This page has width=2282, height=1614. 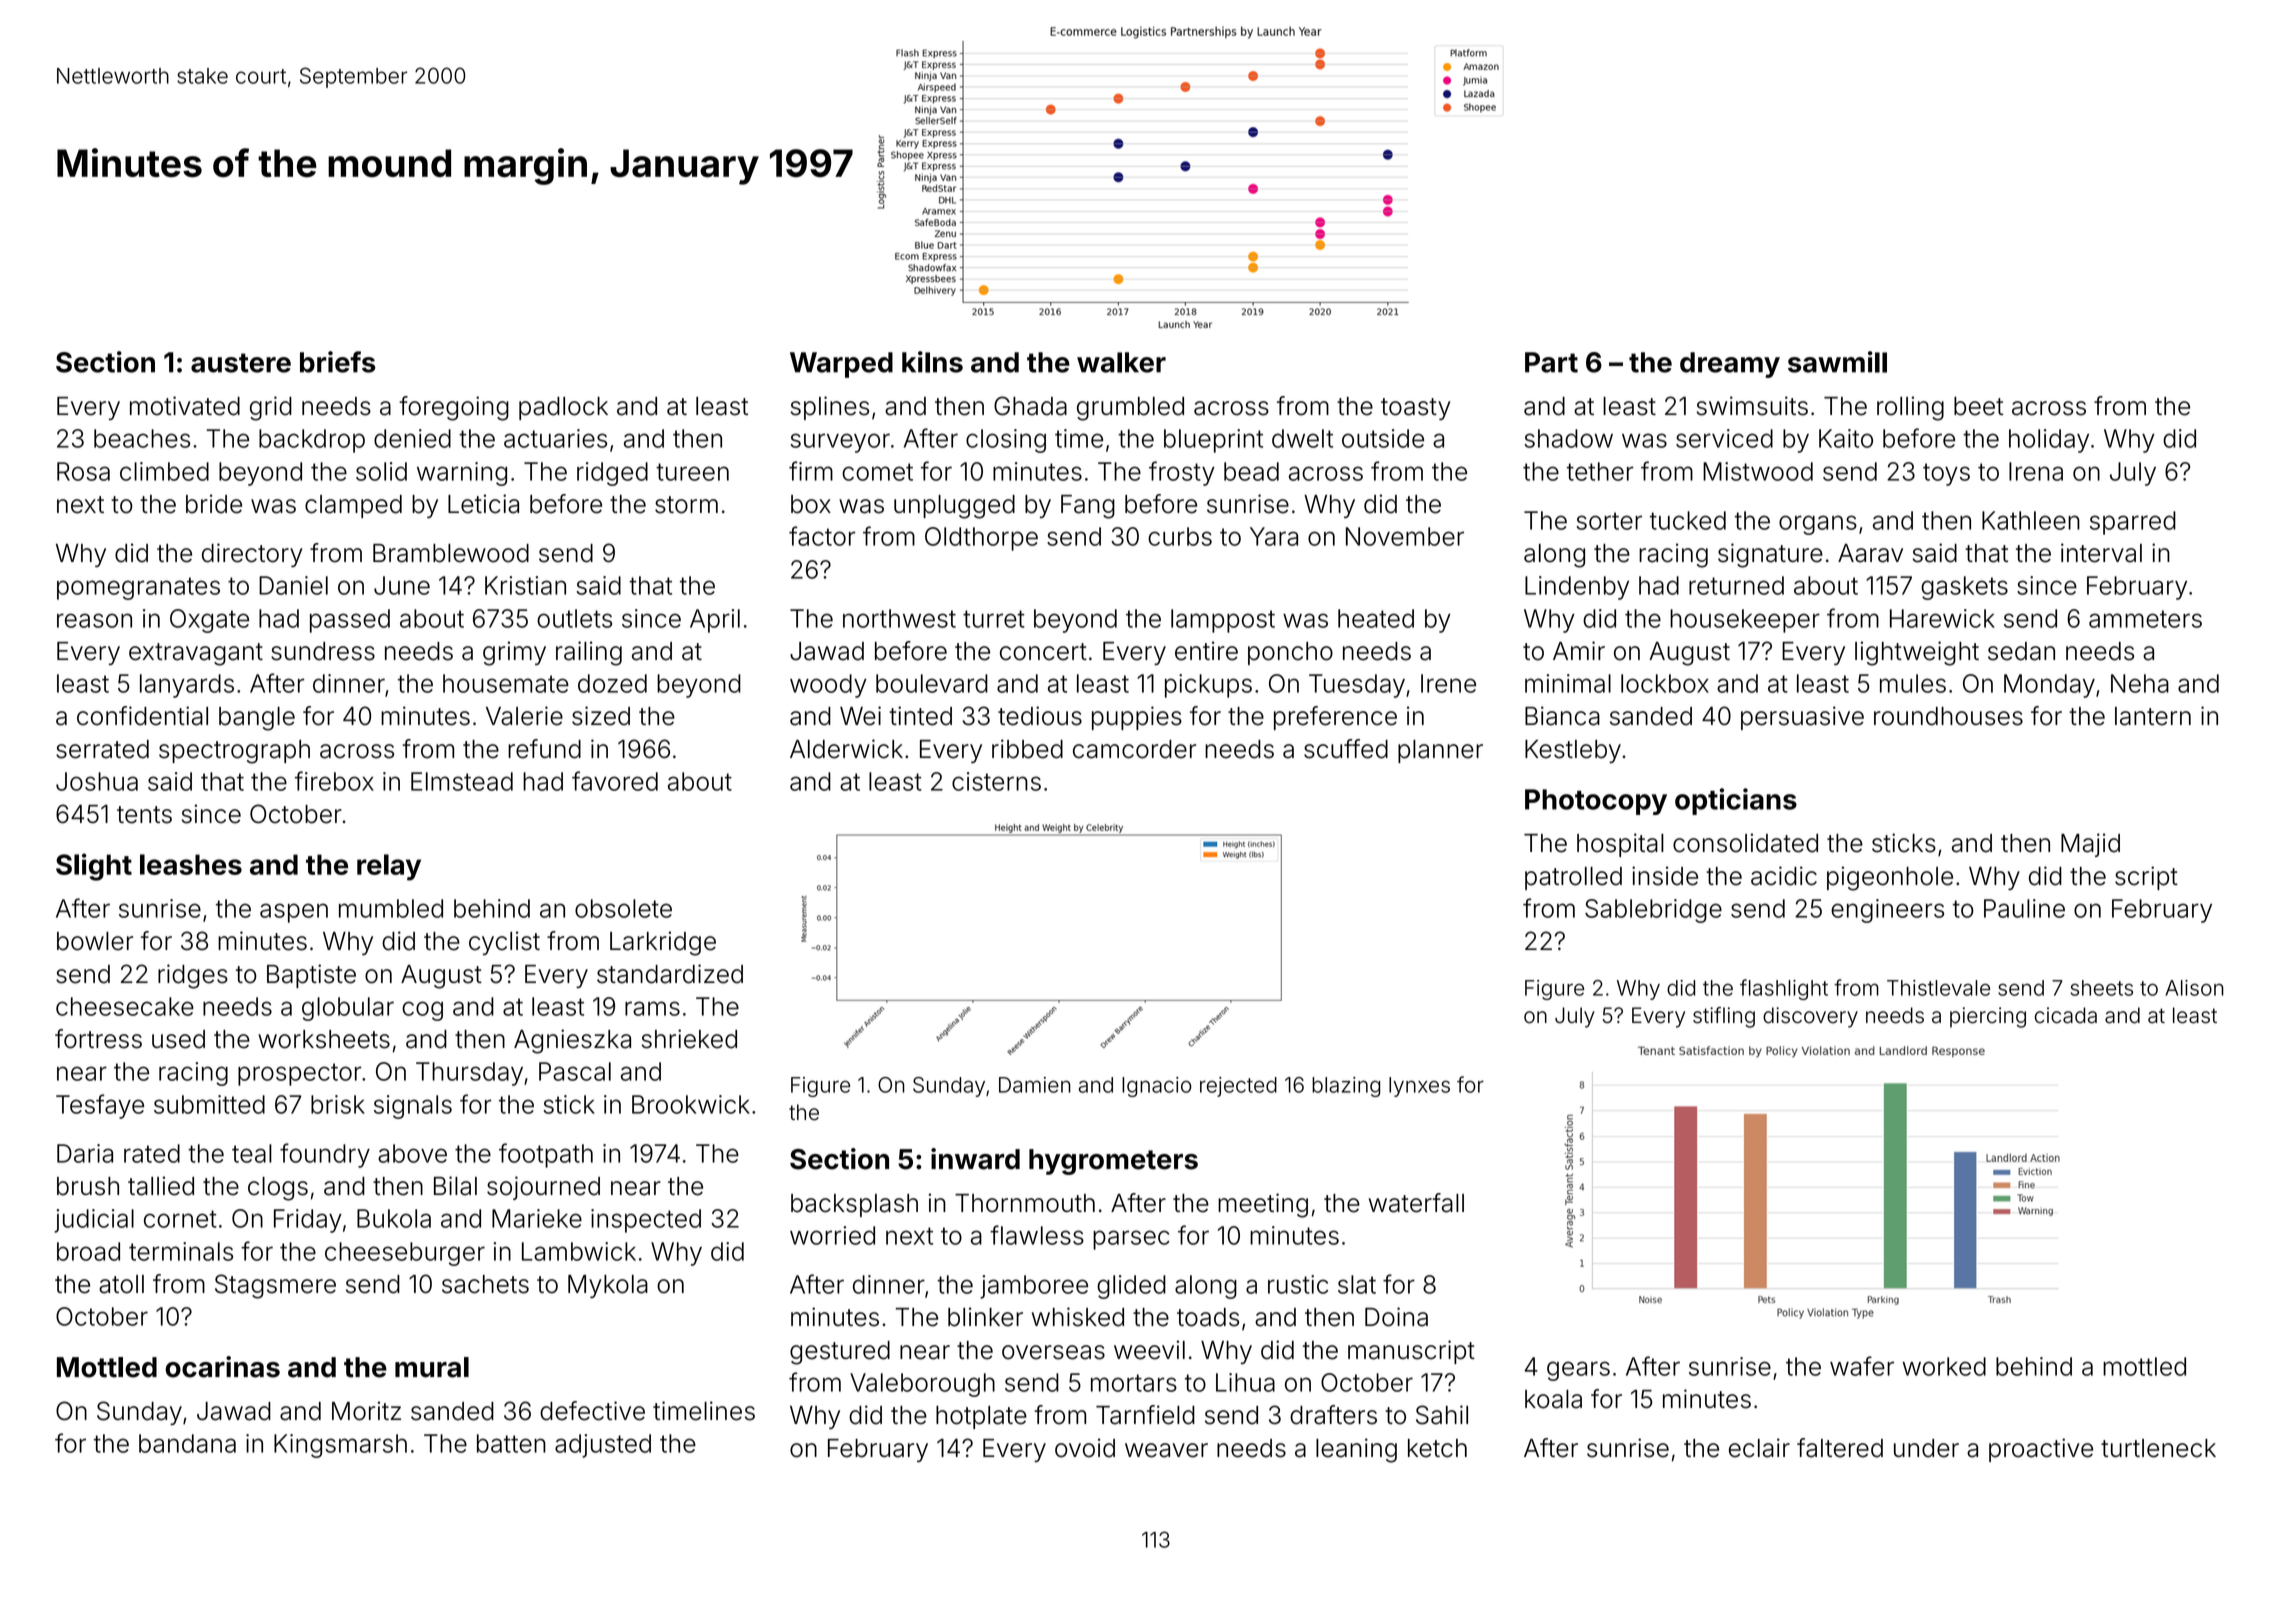 I want to click on meeting, so click(x=1263, y=1205).
